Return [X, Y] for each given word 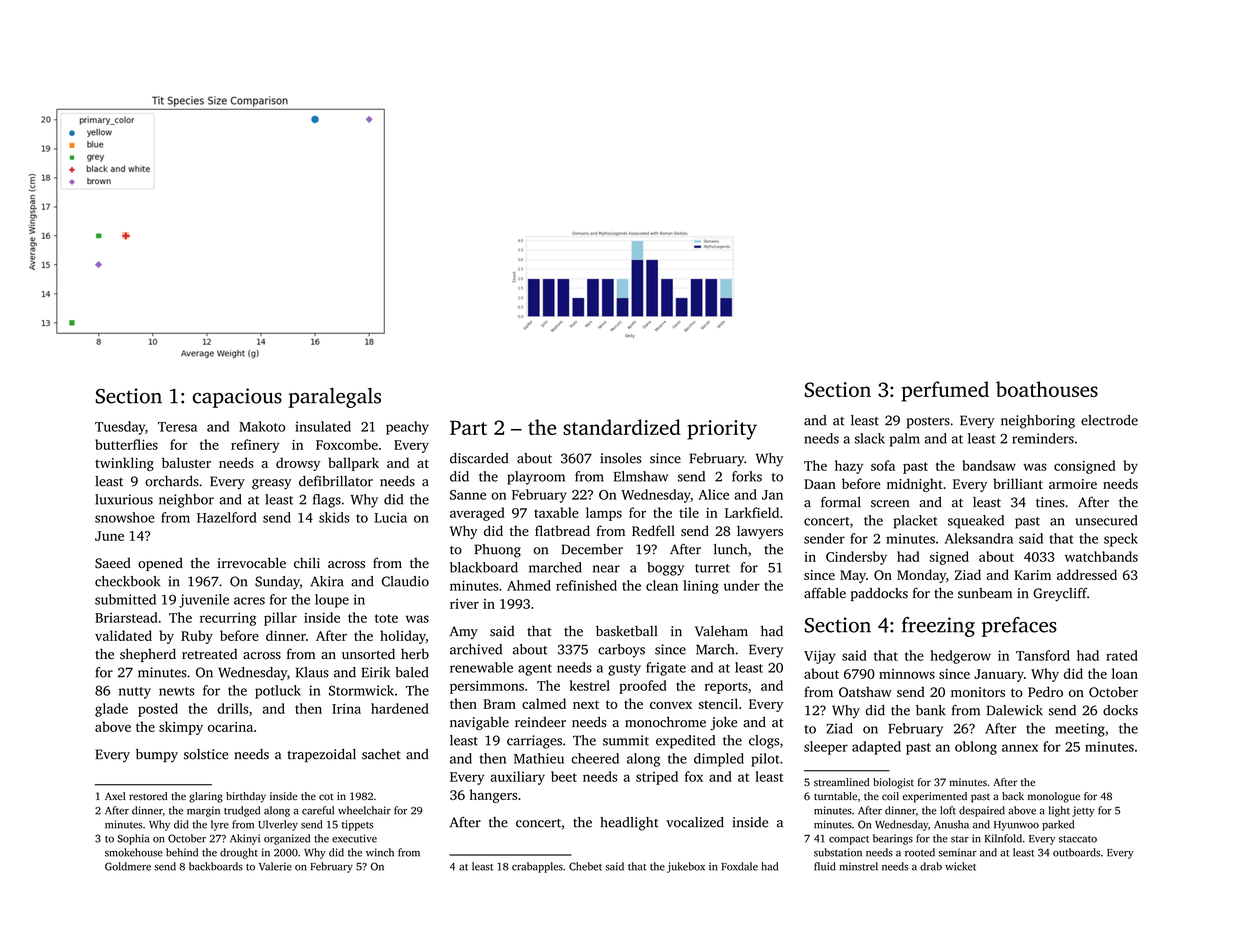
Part [468, 427]
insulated [323, 426]
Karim [1032, 575]
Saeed [113, 563]
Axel [115, 796]
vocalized [695, 822]
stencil [718, 703]
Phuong [498, 551]
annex [1020, 748]
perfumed [945, 391]
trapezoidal [321, 755]
